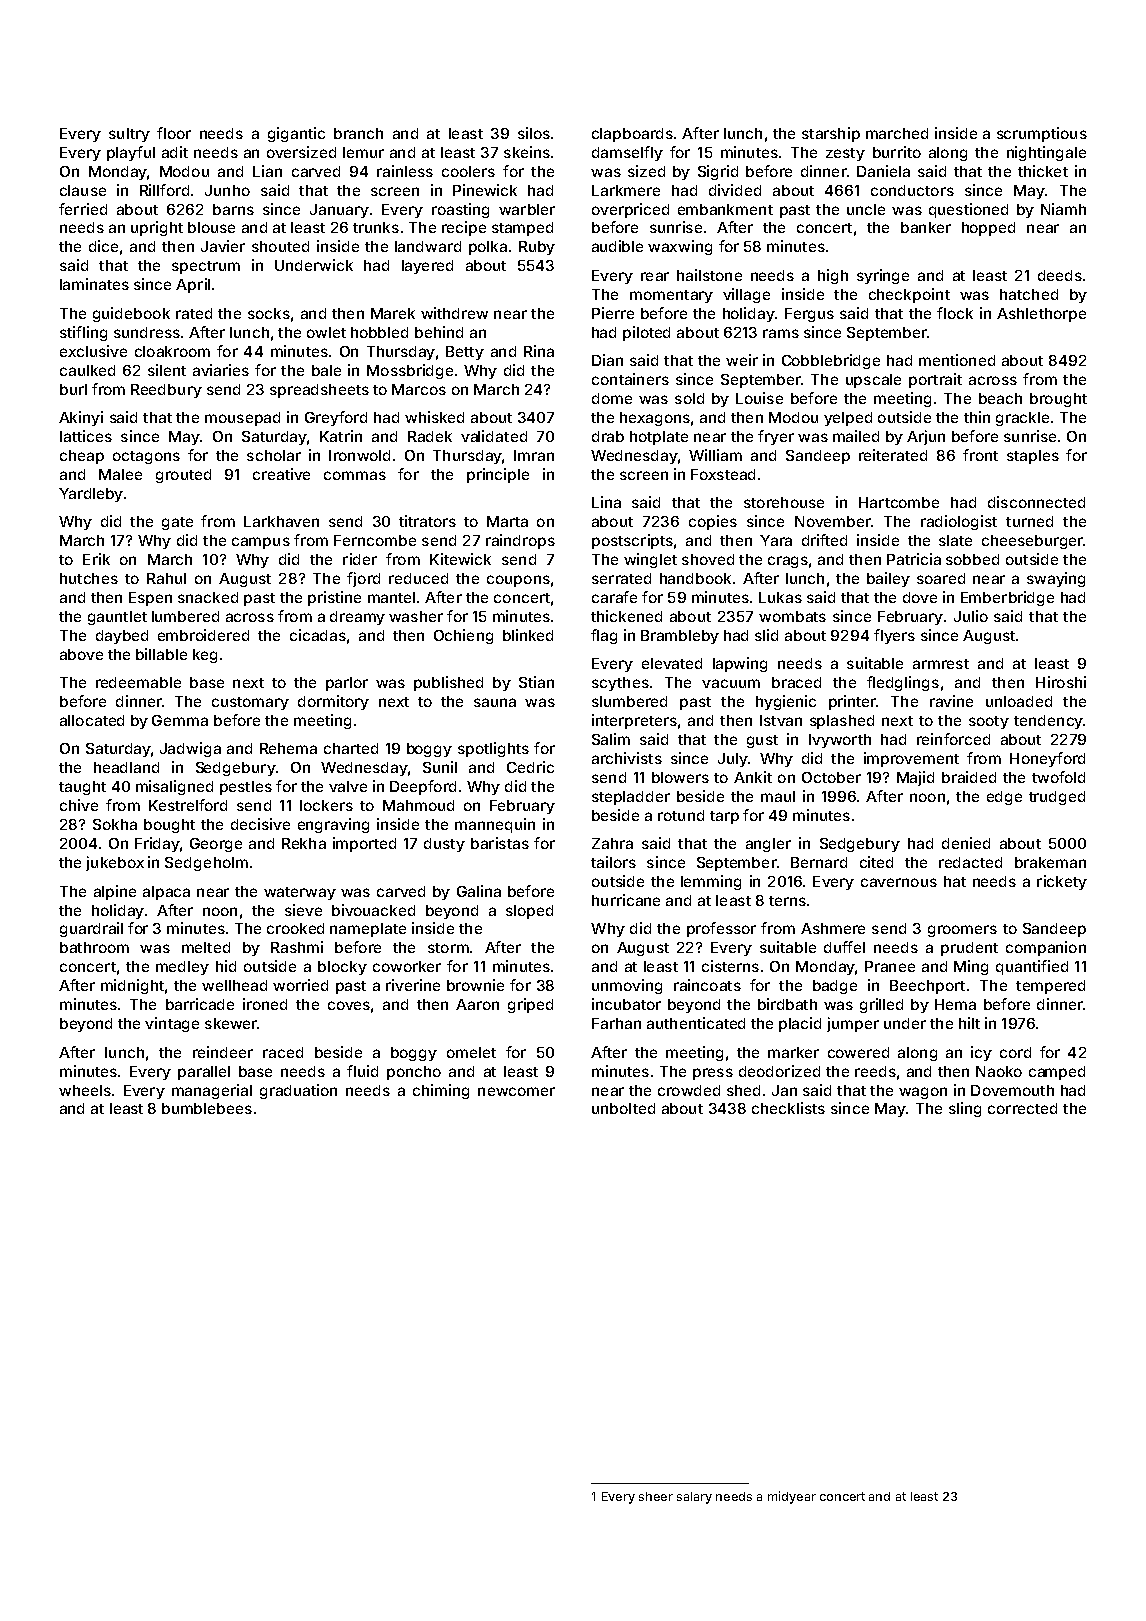  Describe the element at coordinates (792, 1497) in the screenshot. I see `midyear` at that location.
